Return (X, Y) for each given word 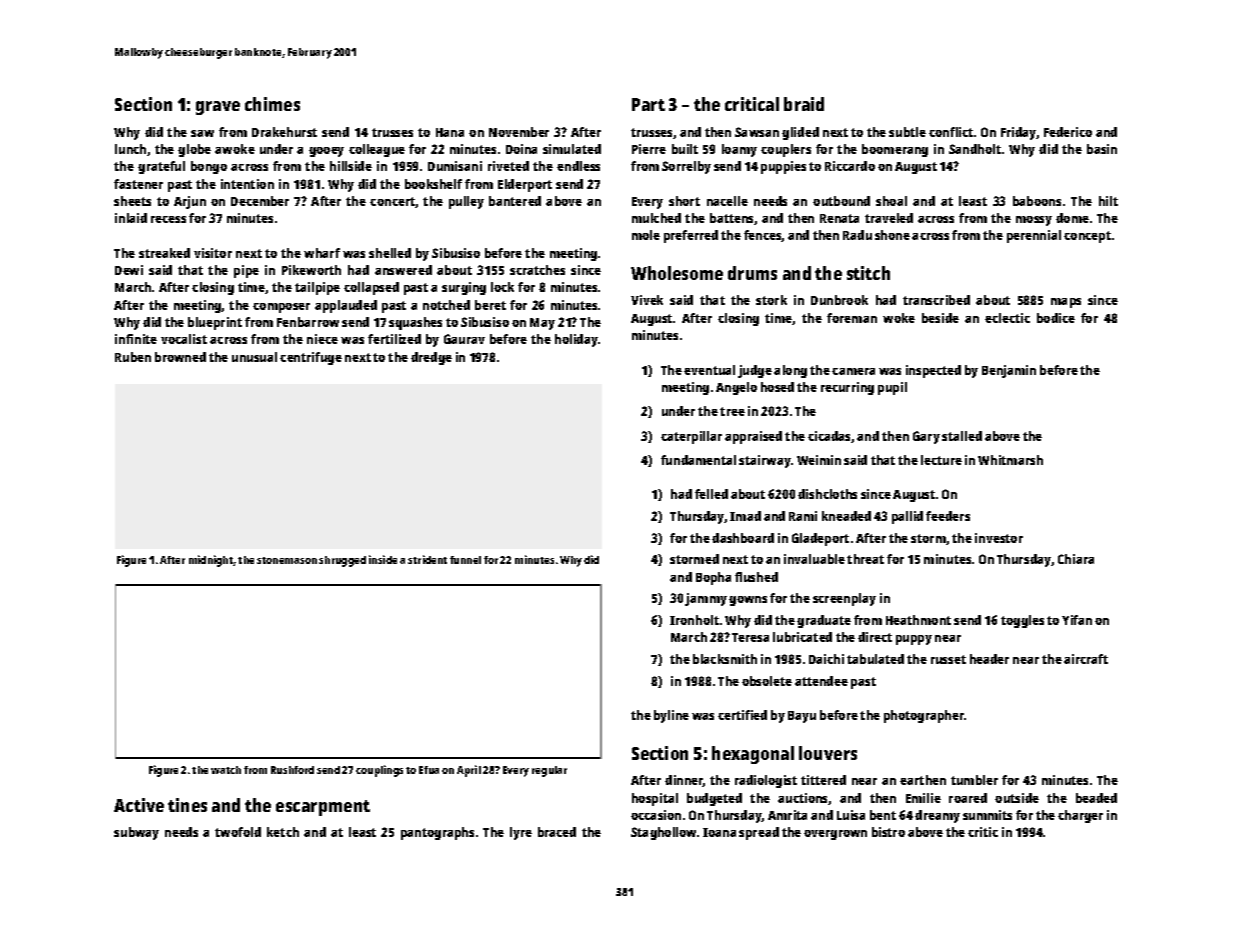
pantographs (437, 833)
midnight (211, 561)
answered (403, 270)
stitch (868, 273)
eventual (709, 370)
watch (226, 770)
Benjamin (1009, 371)
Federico (1068, 132)
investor (999, 538)
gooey (326, 152)
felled (711, 494)
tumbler (974, 780)
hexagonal (753, 755)
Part (648, 104)
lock (502, 287)
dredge (431, 358)
